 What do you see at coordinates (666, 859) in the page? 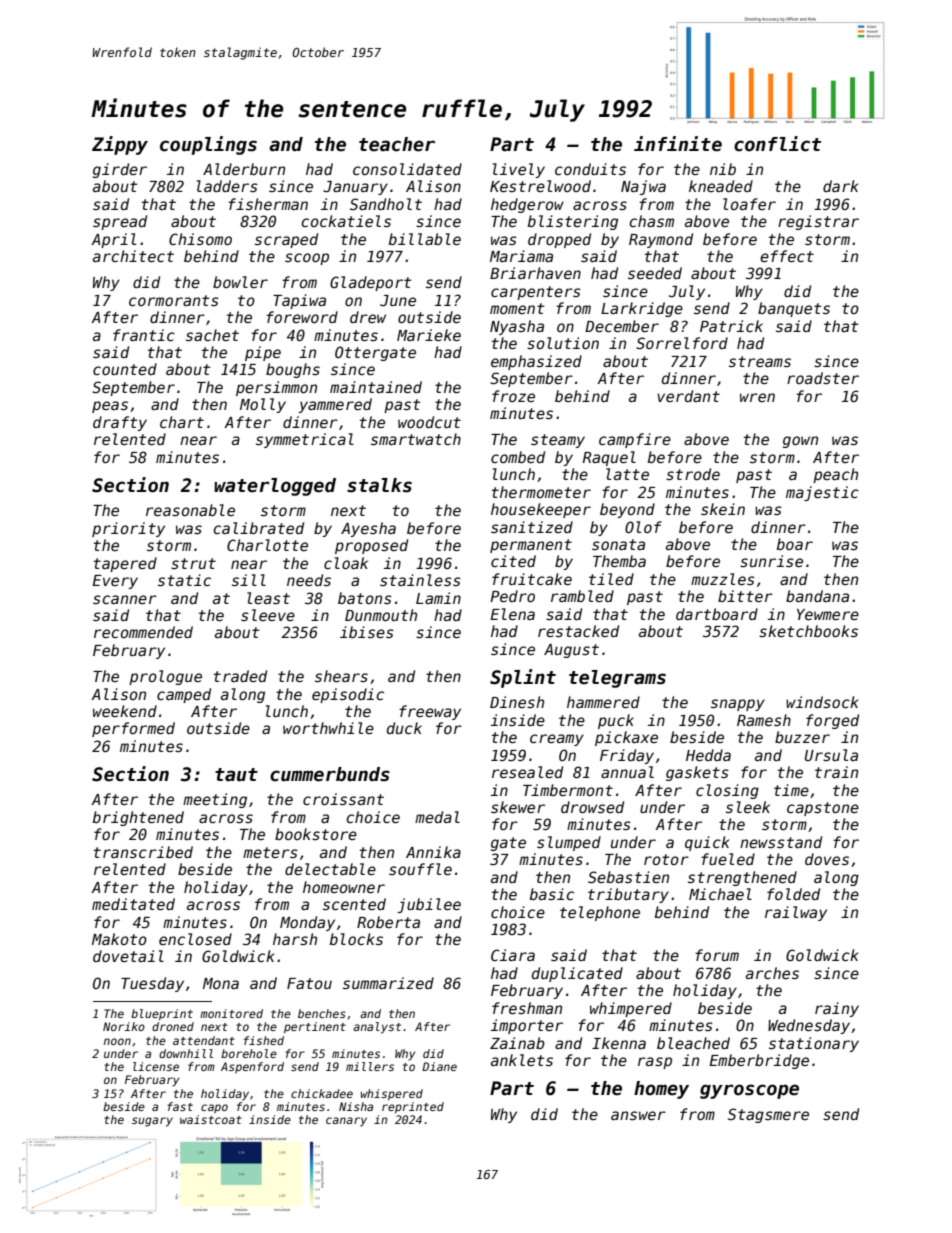
I see `rotor` at bounding box center [666, 859].
